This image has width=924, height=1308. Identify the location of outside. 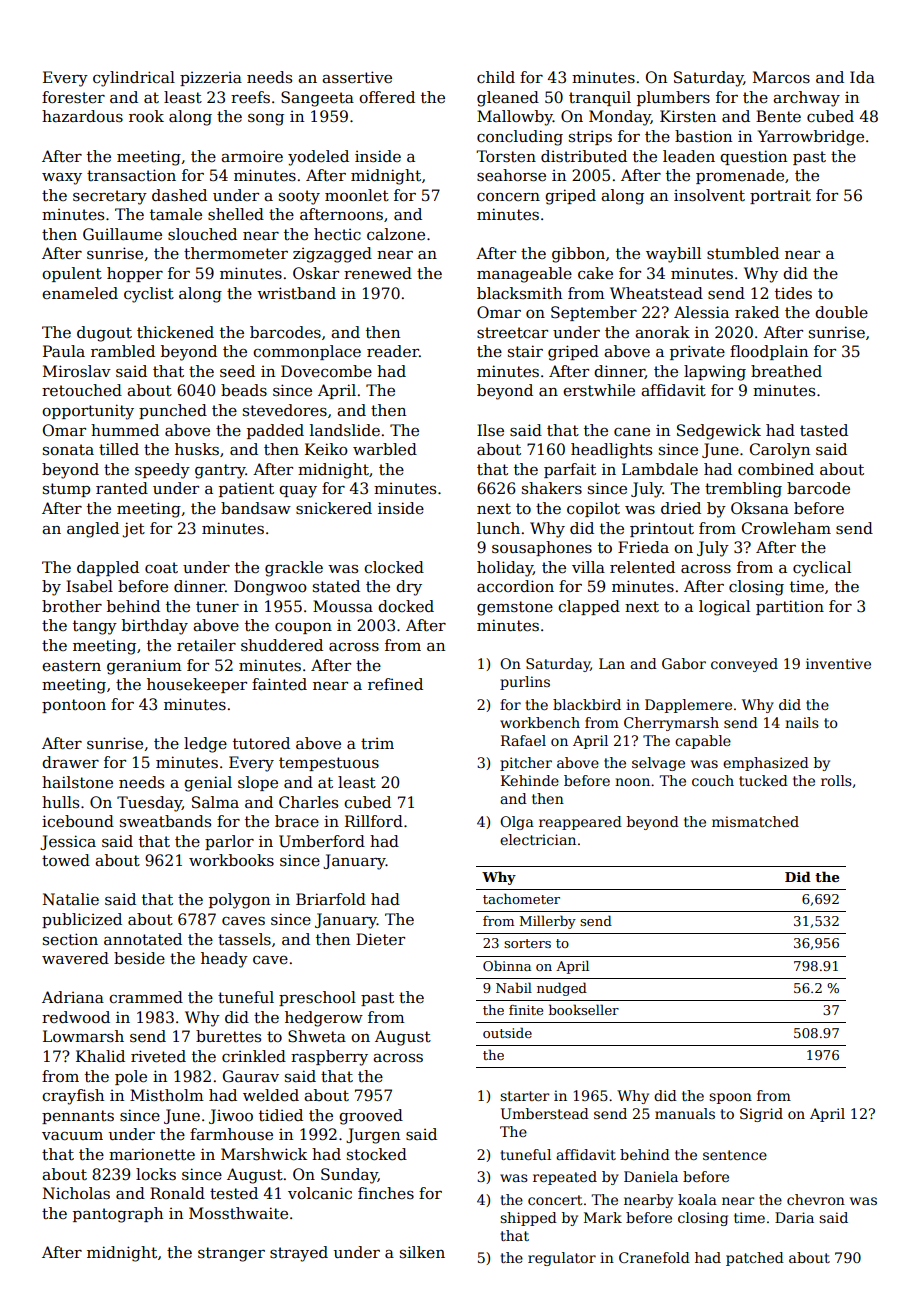
(507, 1032).
